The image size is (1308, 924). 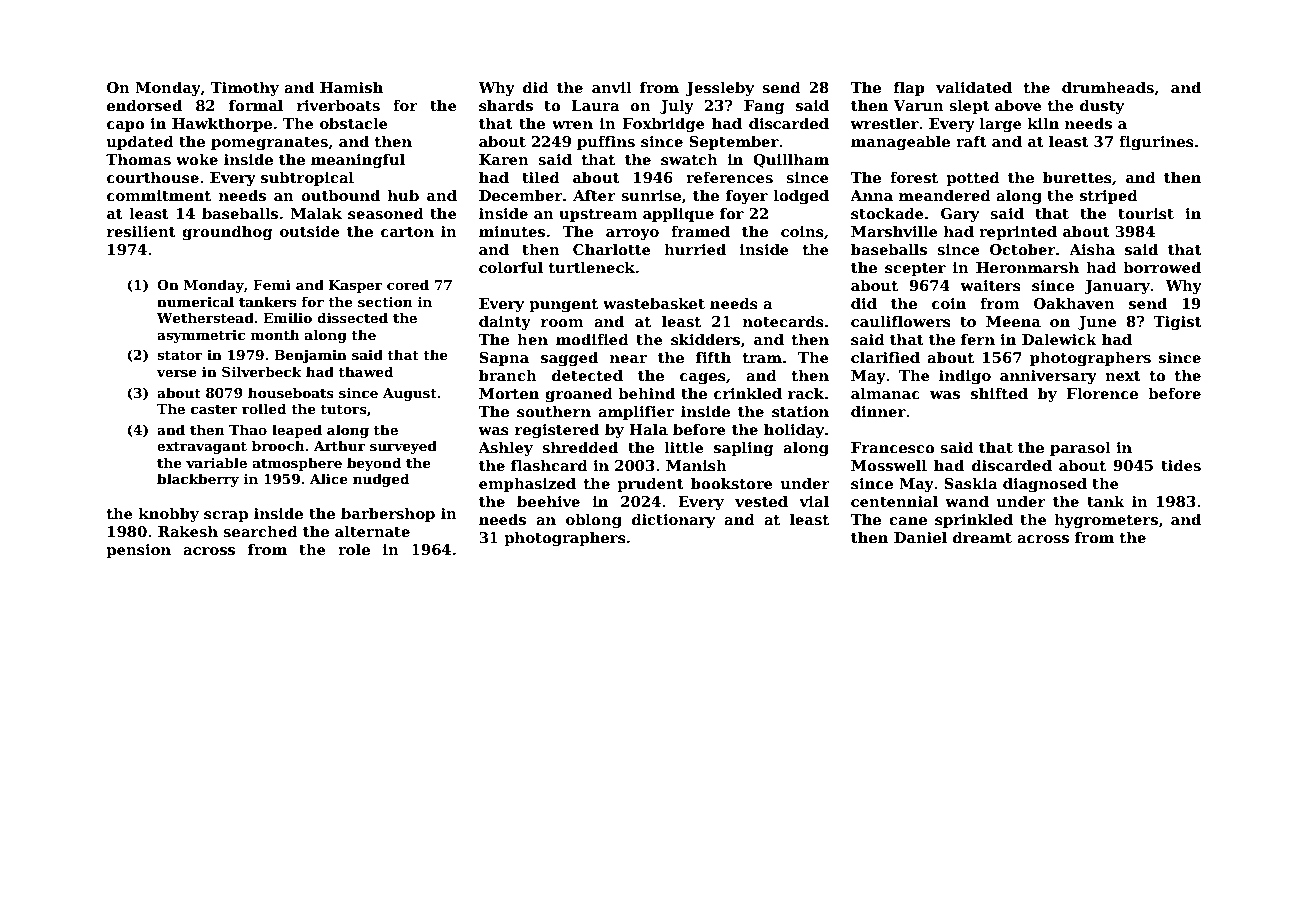 I want to click on shards, so click(x=506, y=105).
